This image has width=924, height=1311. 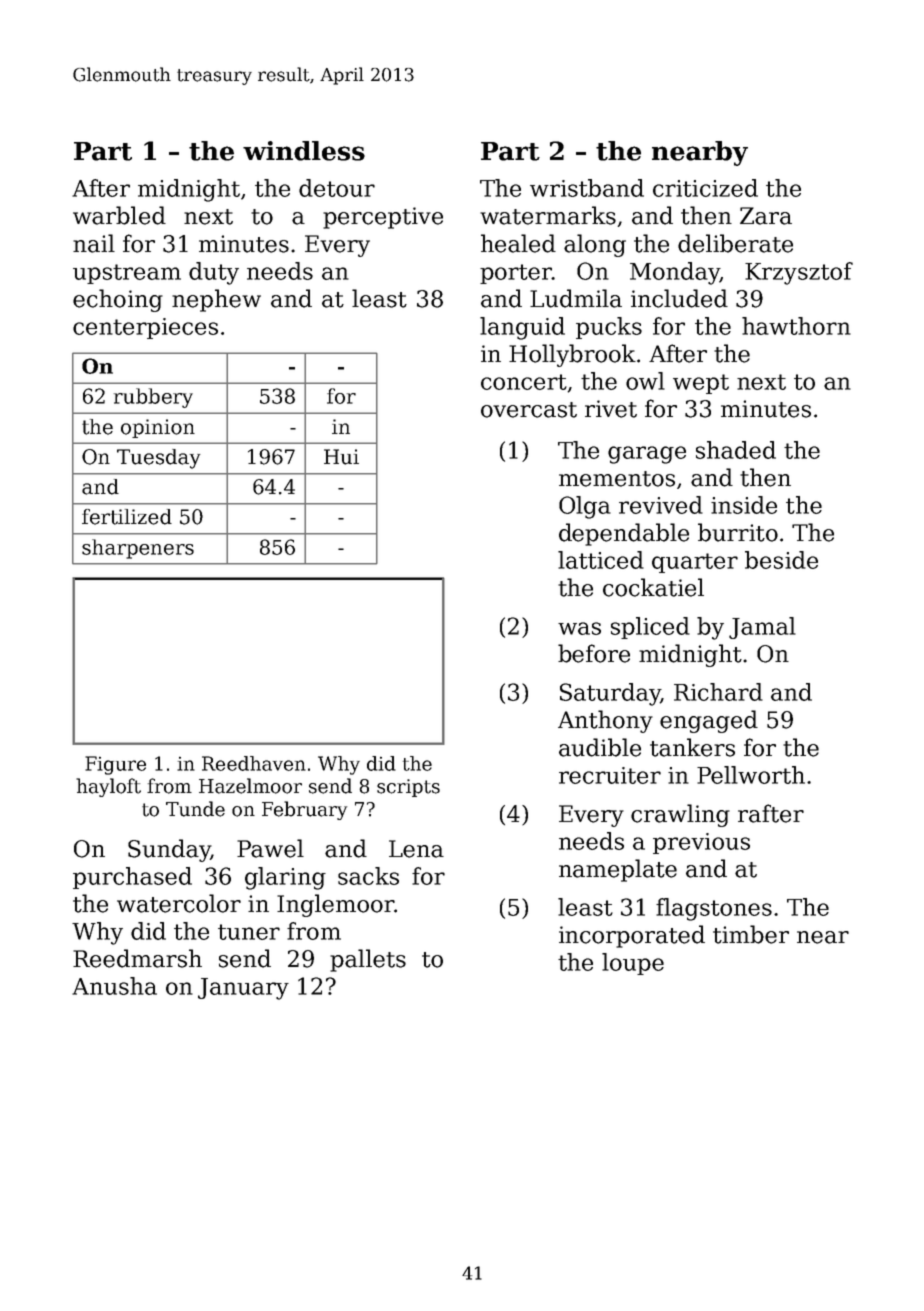 I want to click on criticized, so click(x=705, y=188).
